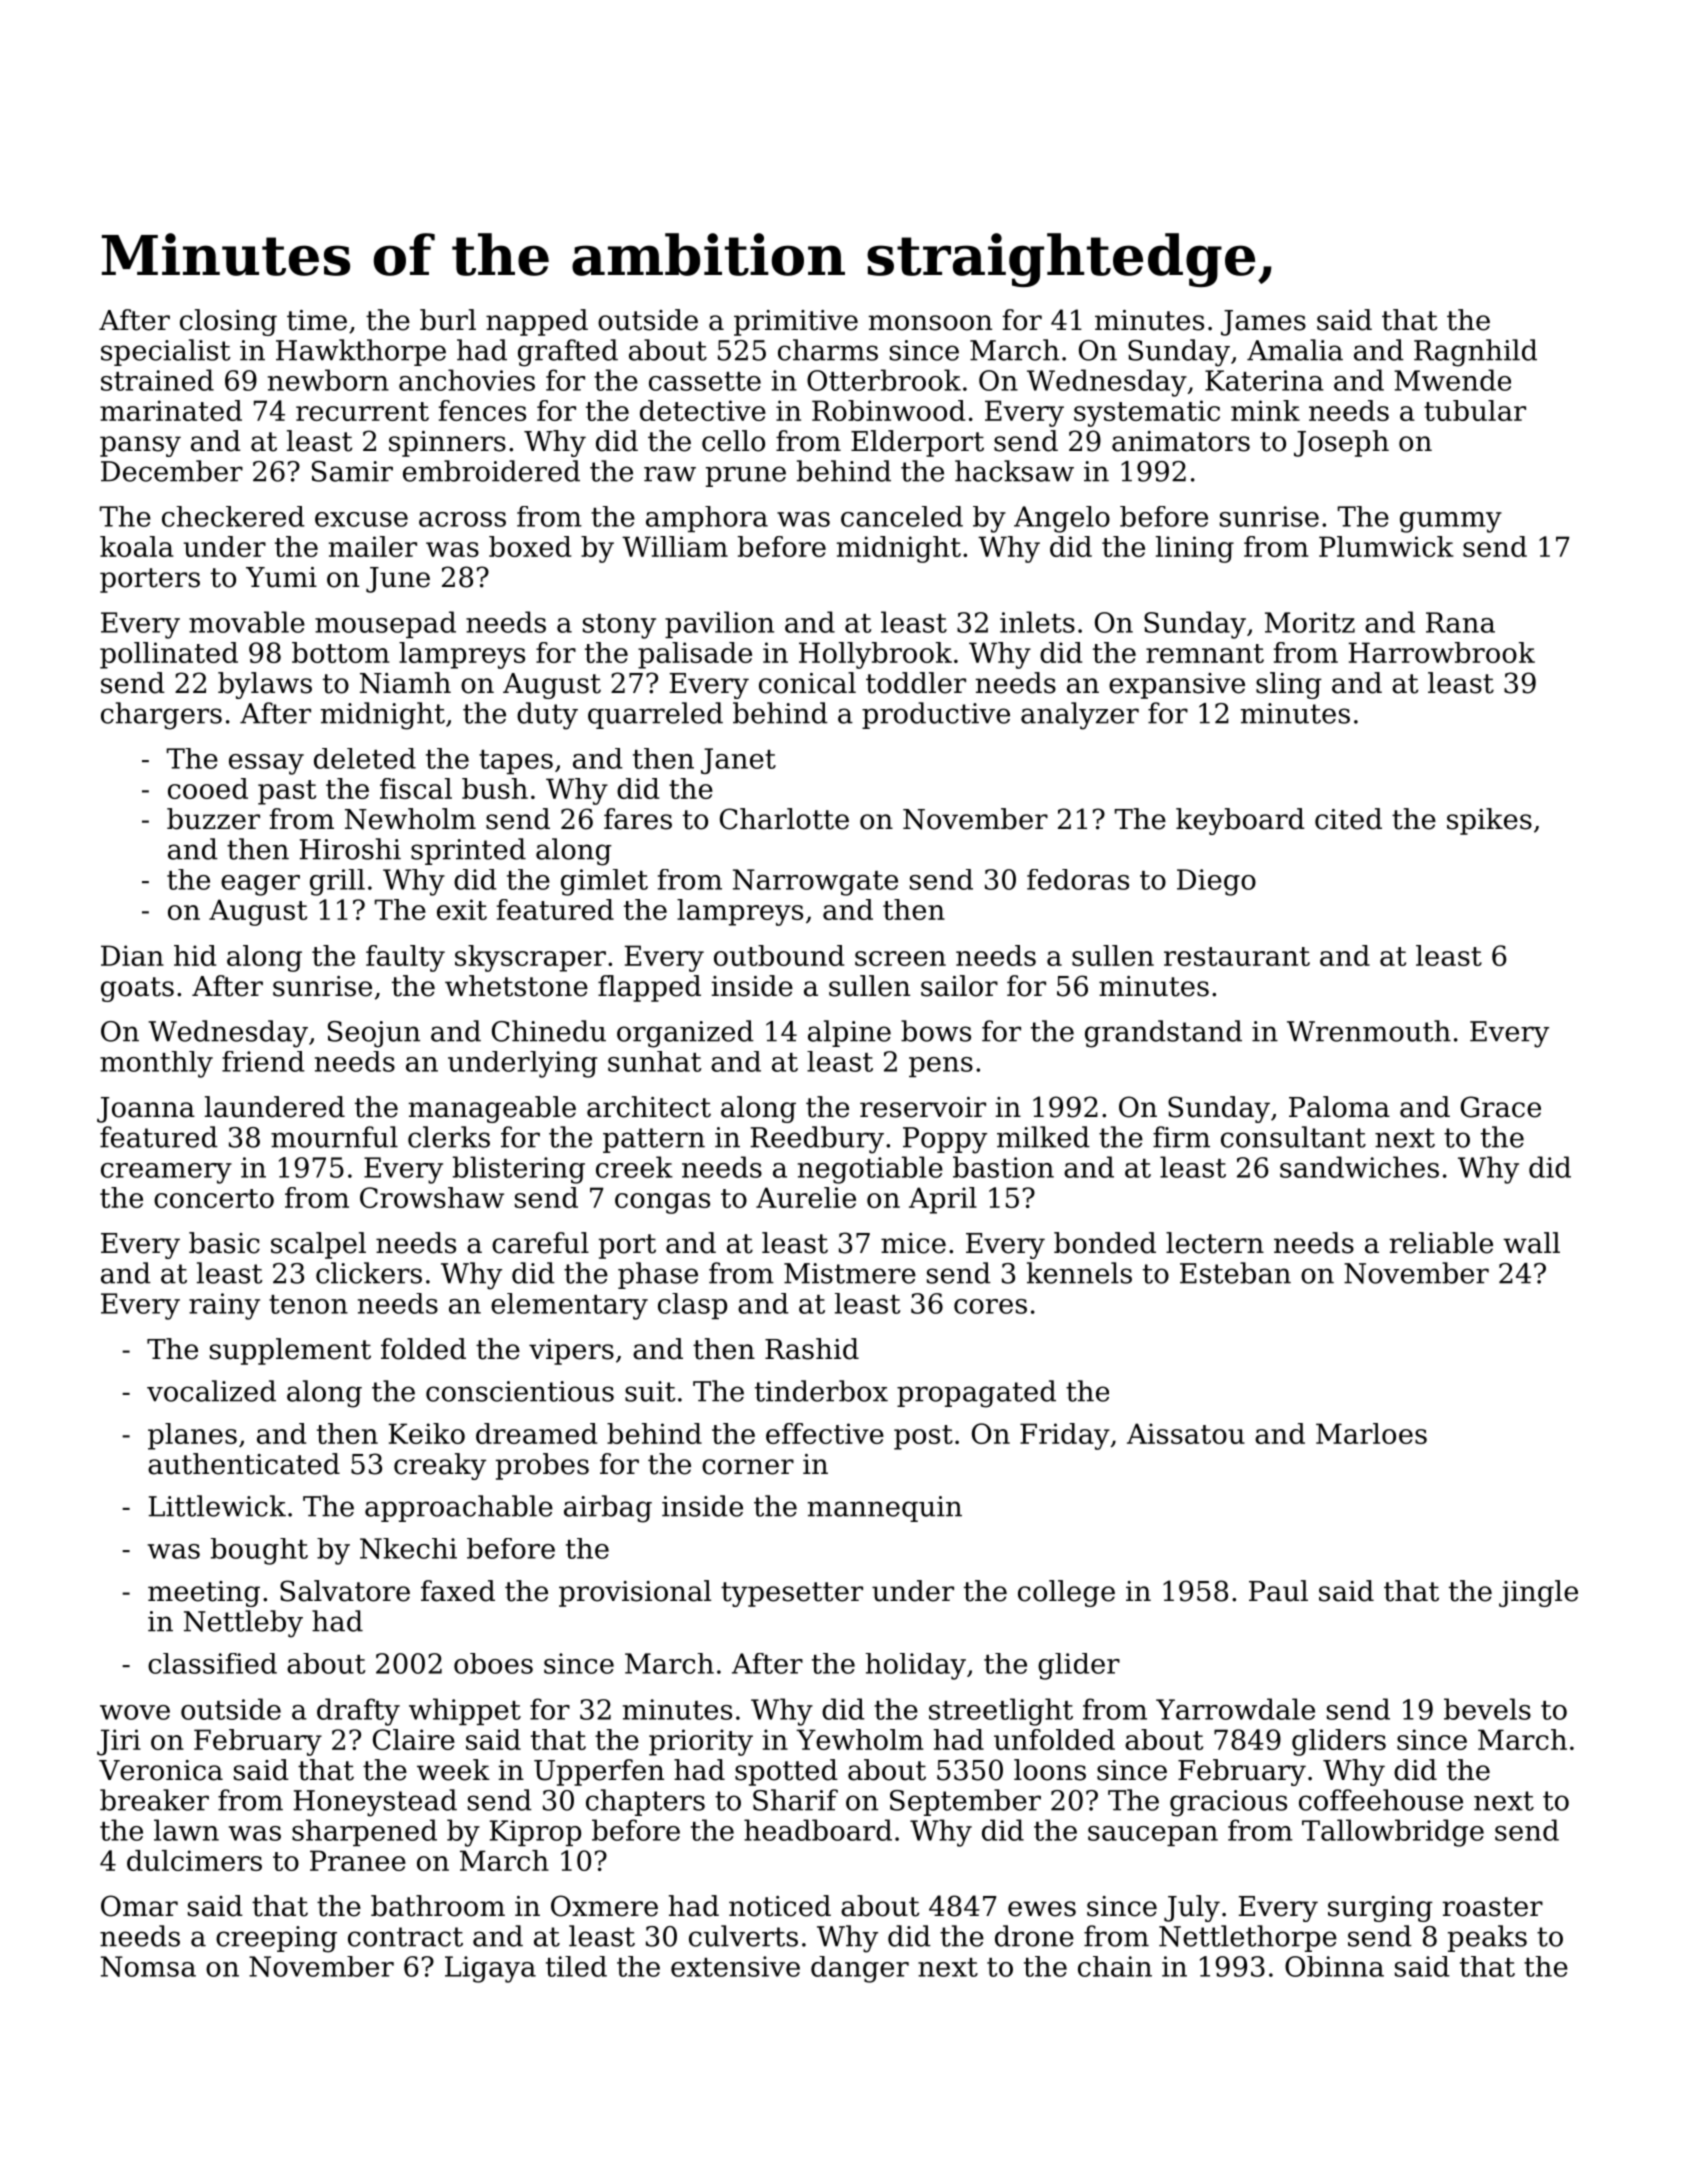 Image resolution: width=1683 pixels, height=2178 pixels. Describe the element at coordinates (1531, 1243) in the document. I see `wall` at that location.
